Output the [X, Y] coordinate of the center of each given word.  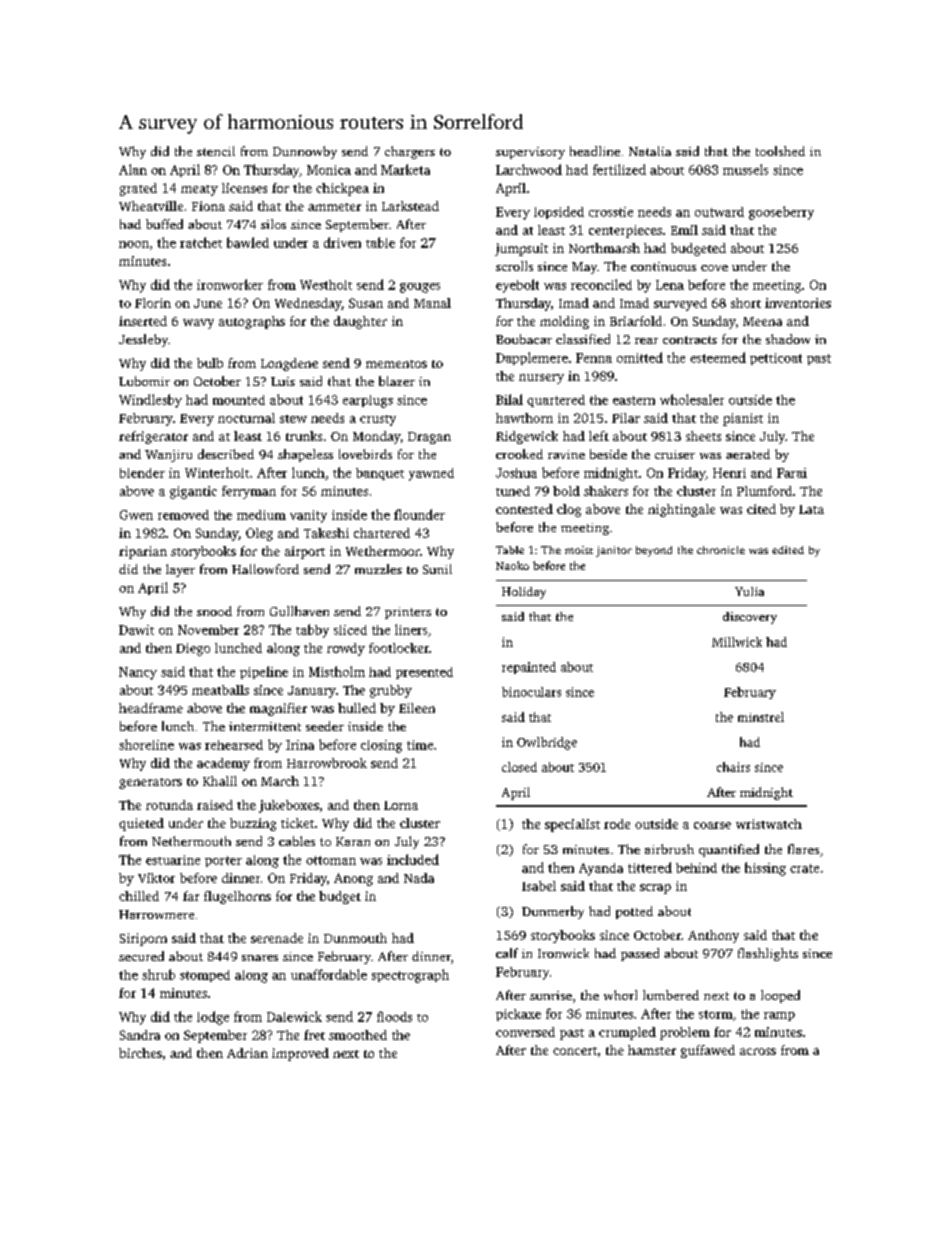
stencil [216, 151]
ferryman [249, 492]
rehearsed [234, 745]
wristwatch [769, 824]
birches [140, 1053]
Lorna [401, 805]
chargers [410, 152]
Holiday [524, 593]
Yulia [749, 591]
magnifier [278, 709]
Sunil [437, 569]
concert [575, 1051]
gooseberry [781, 213]
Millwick [737, 642]
